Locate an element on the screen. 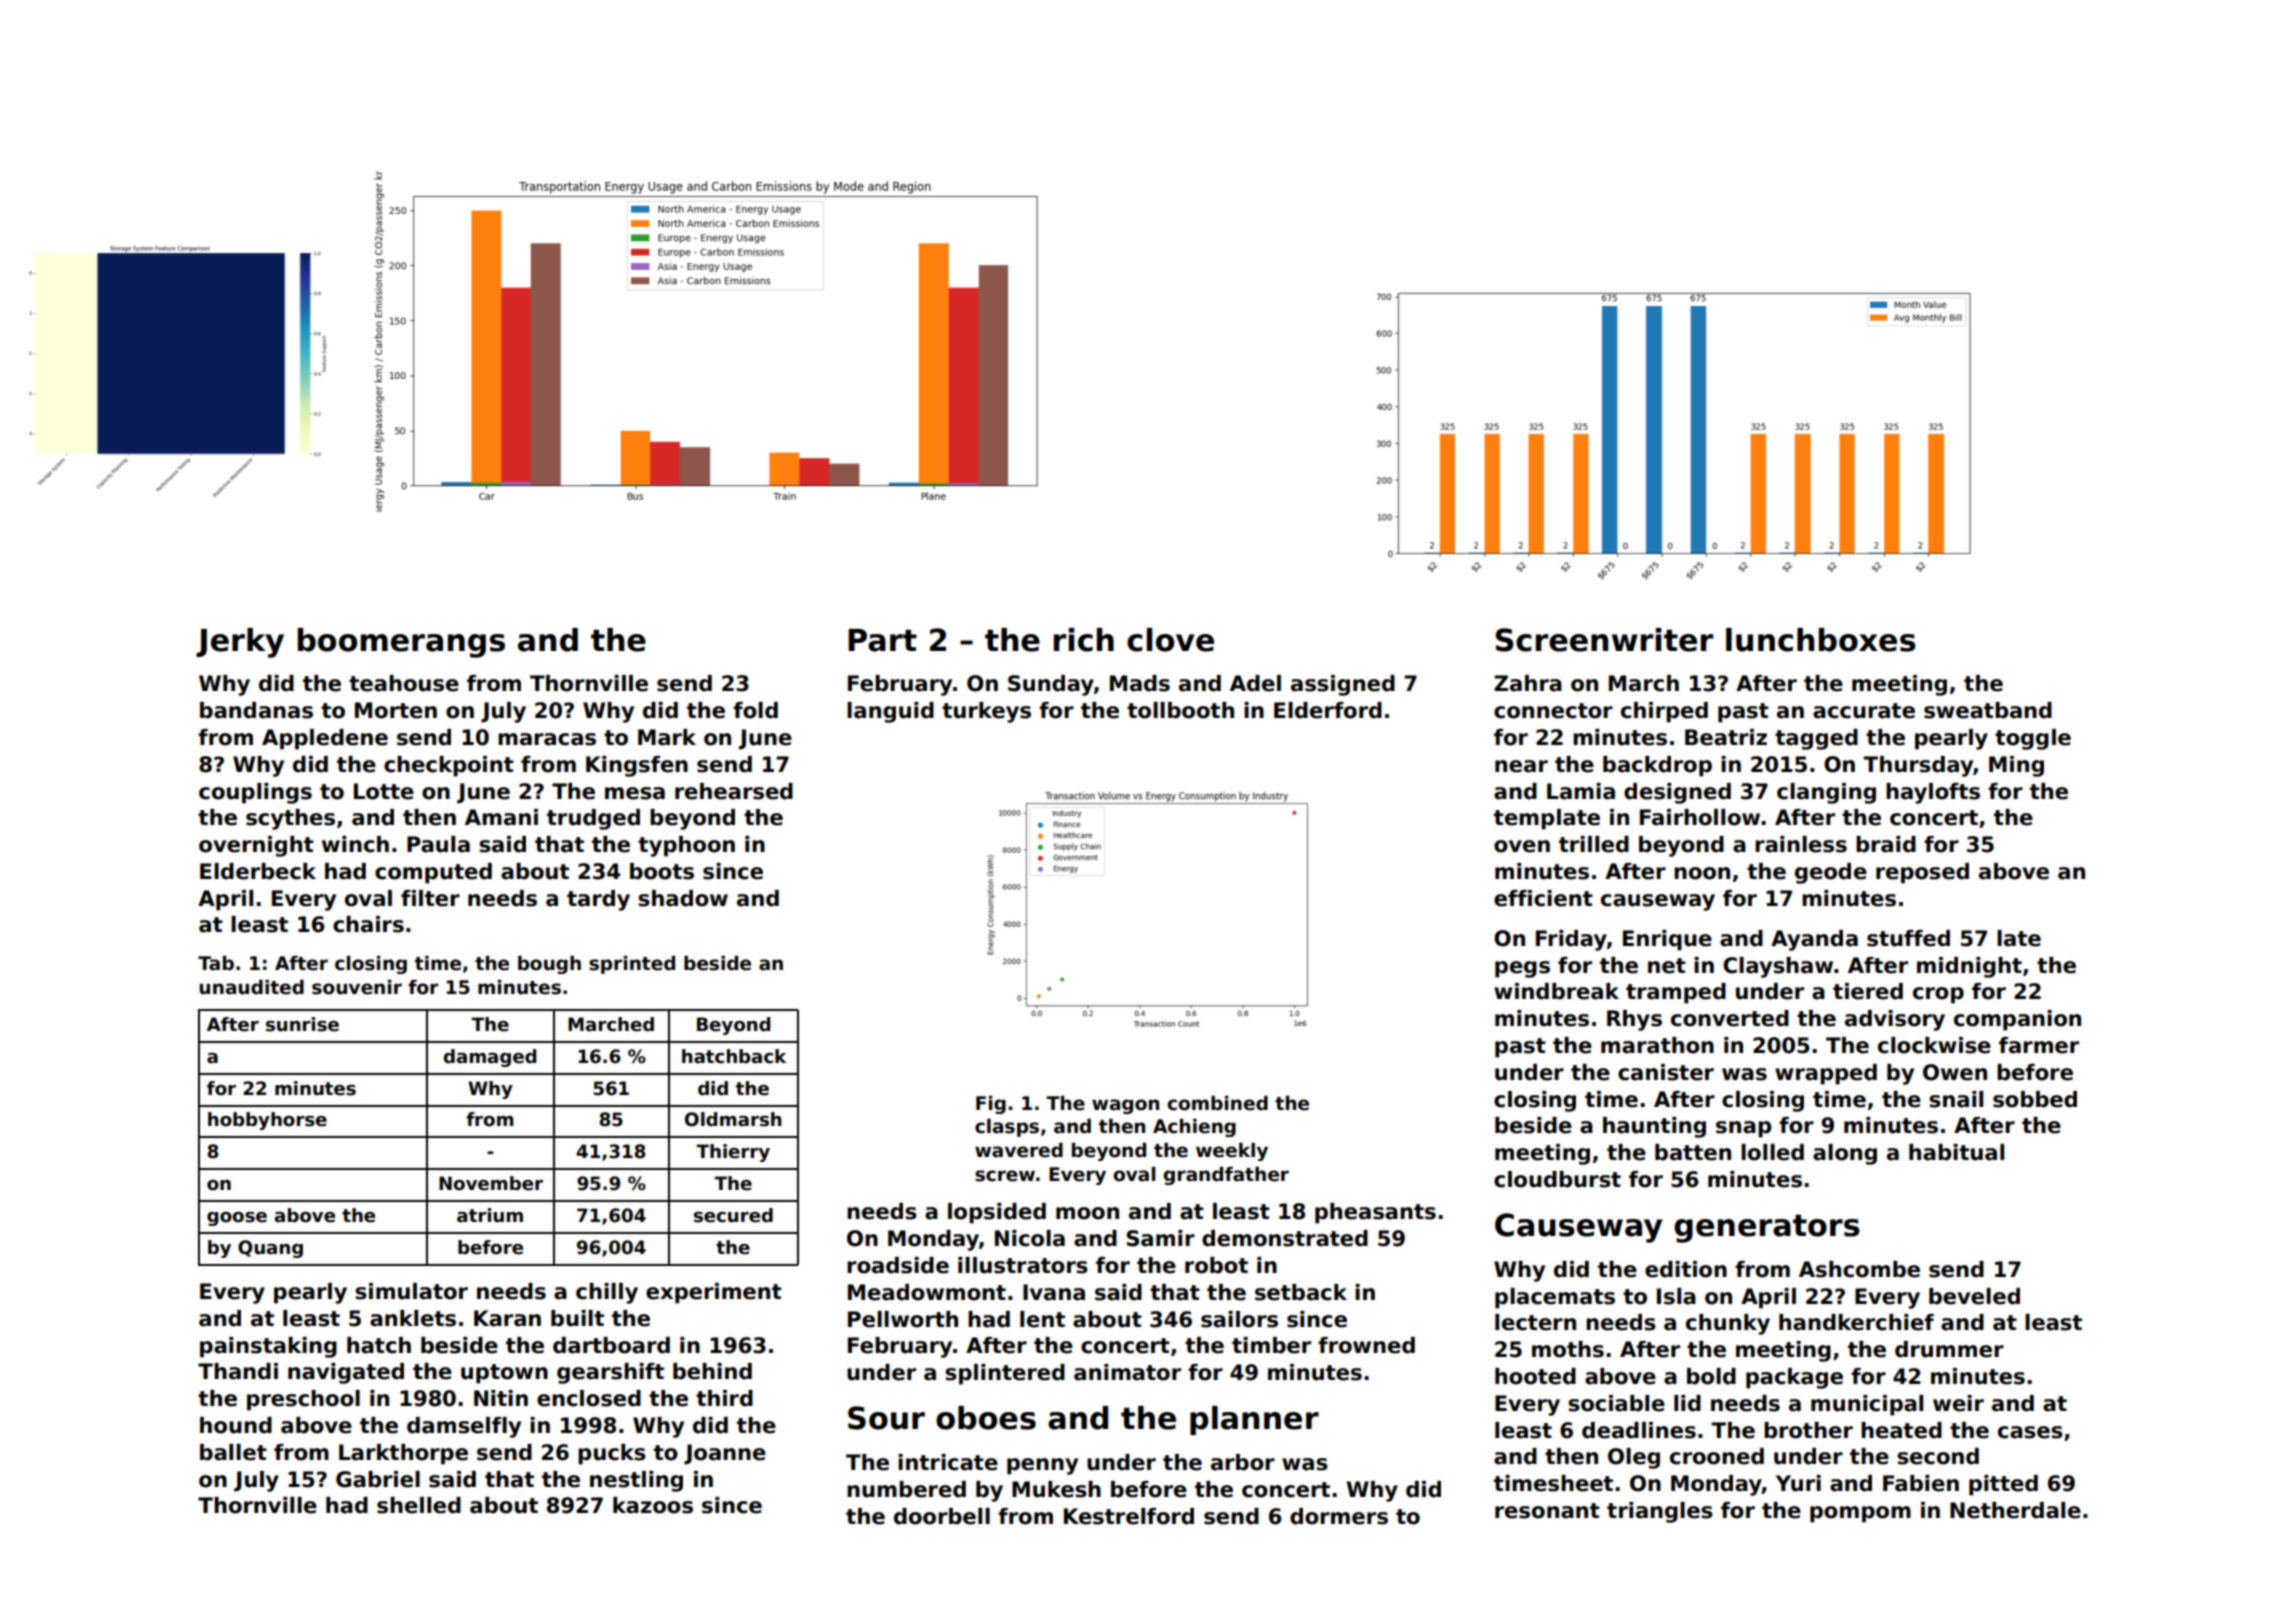 Image resolution: width=2292 pixels, height=1620 pixels. efficient is located at coordinates (1543, 898).
